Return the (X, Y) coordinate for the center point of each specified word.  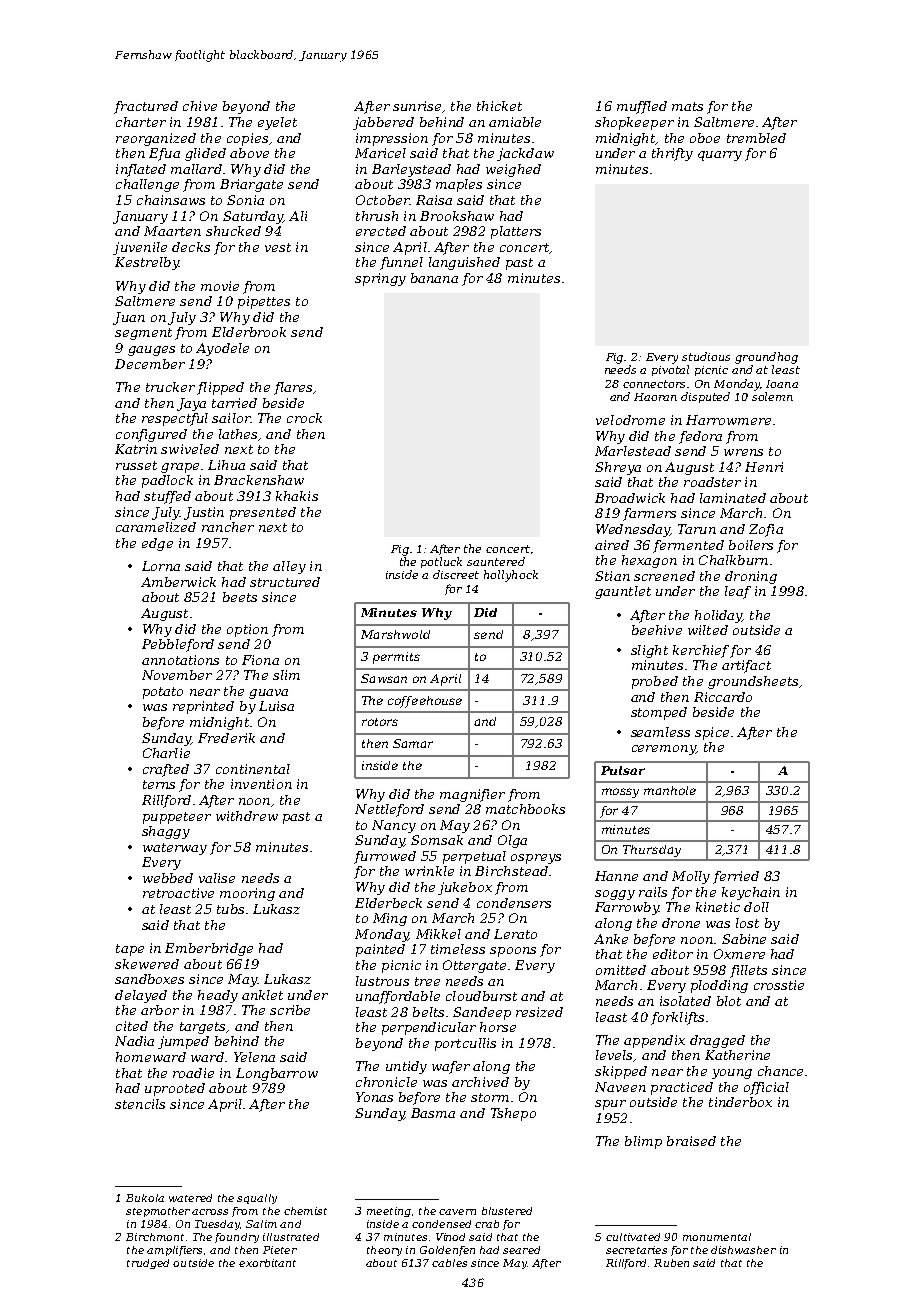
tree (427, 981)
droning (751, 577)
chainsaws (171, 200)
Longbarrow (277, 1074)
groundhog (766, 358)
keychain (751, 893)
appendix (654, 1041)
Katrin (136, 449)
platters (516, 232)
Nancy (394, 826)
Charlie (166, 753)
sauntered (496, 561)
